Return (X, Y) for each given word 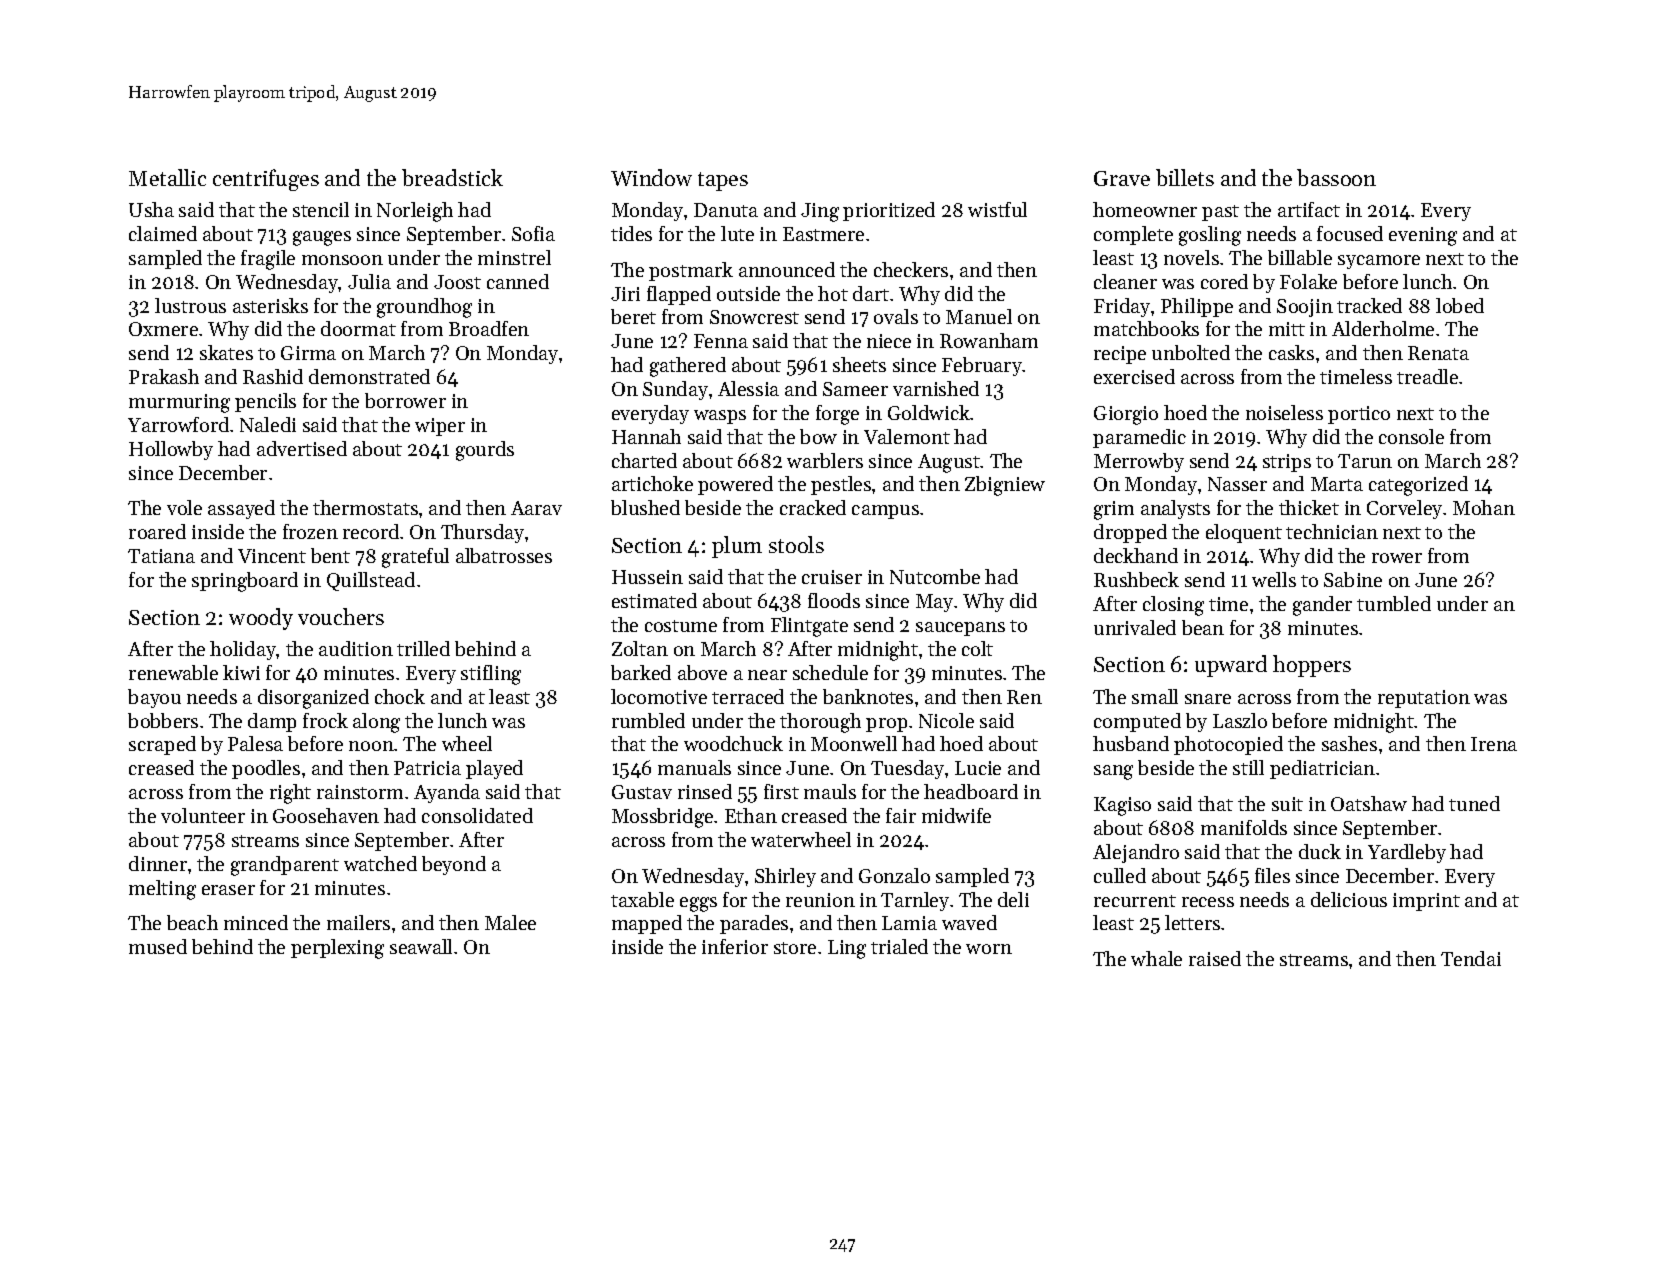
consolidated (477, 815)
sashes (1349, 743)
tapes (723, 181)
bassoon (1336, 177)
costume (681, 626)
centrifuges (266, 180)
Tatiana (161, 556)
